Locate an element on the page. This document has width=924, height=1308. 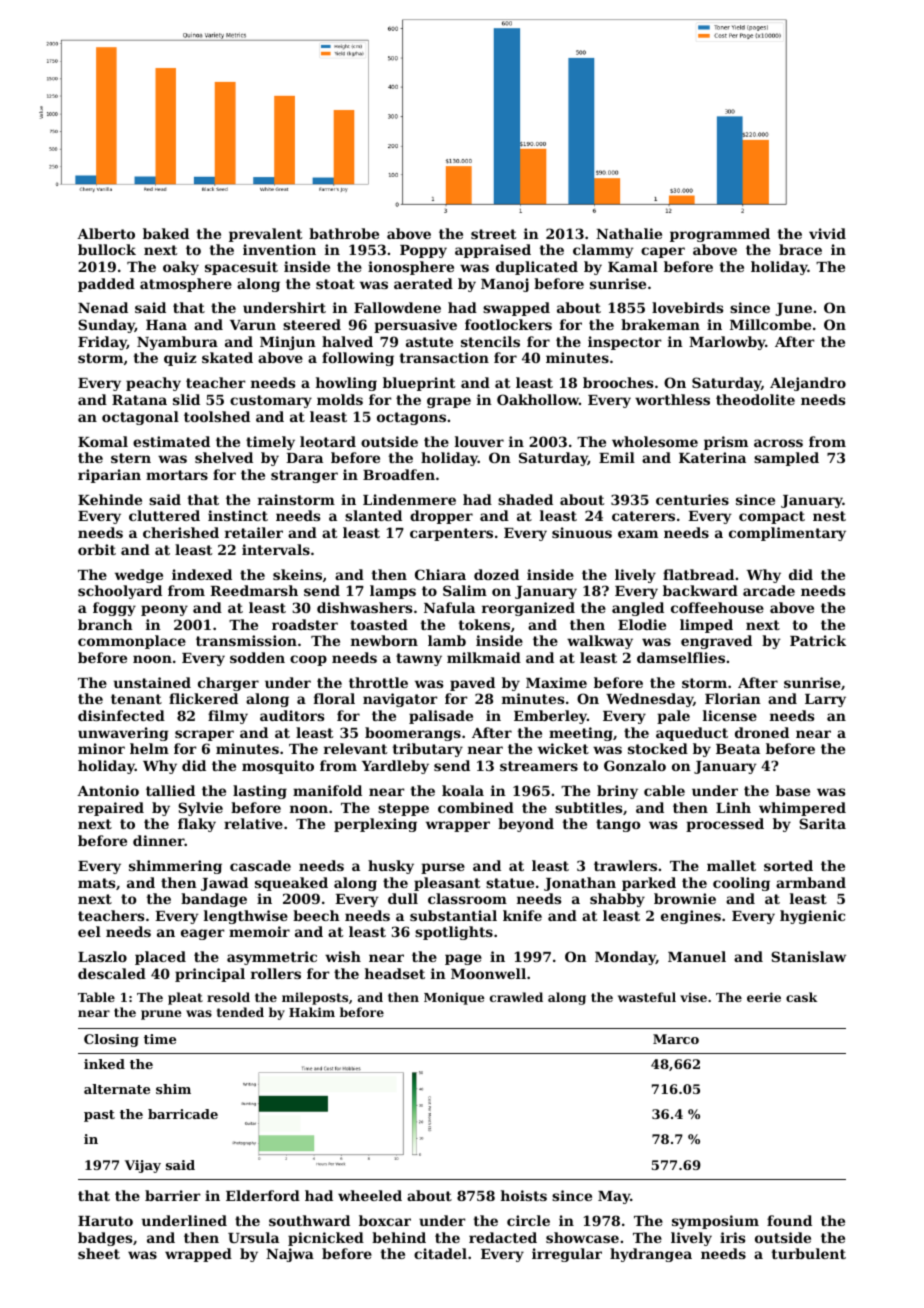
engines is located at coordinates (691, 917).
